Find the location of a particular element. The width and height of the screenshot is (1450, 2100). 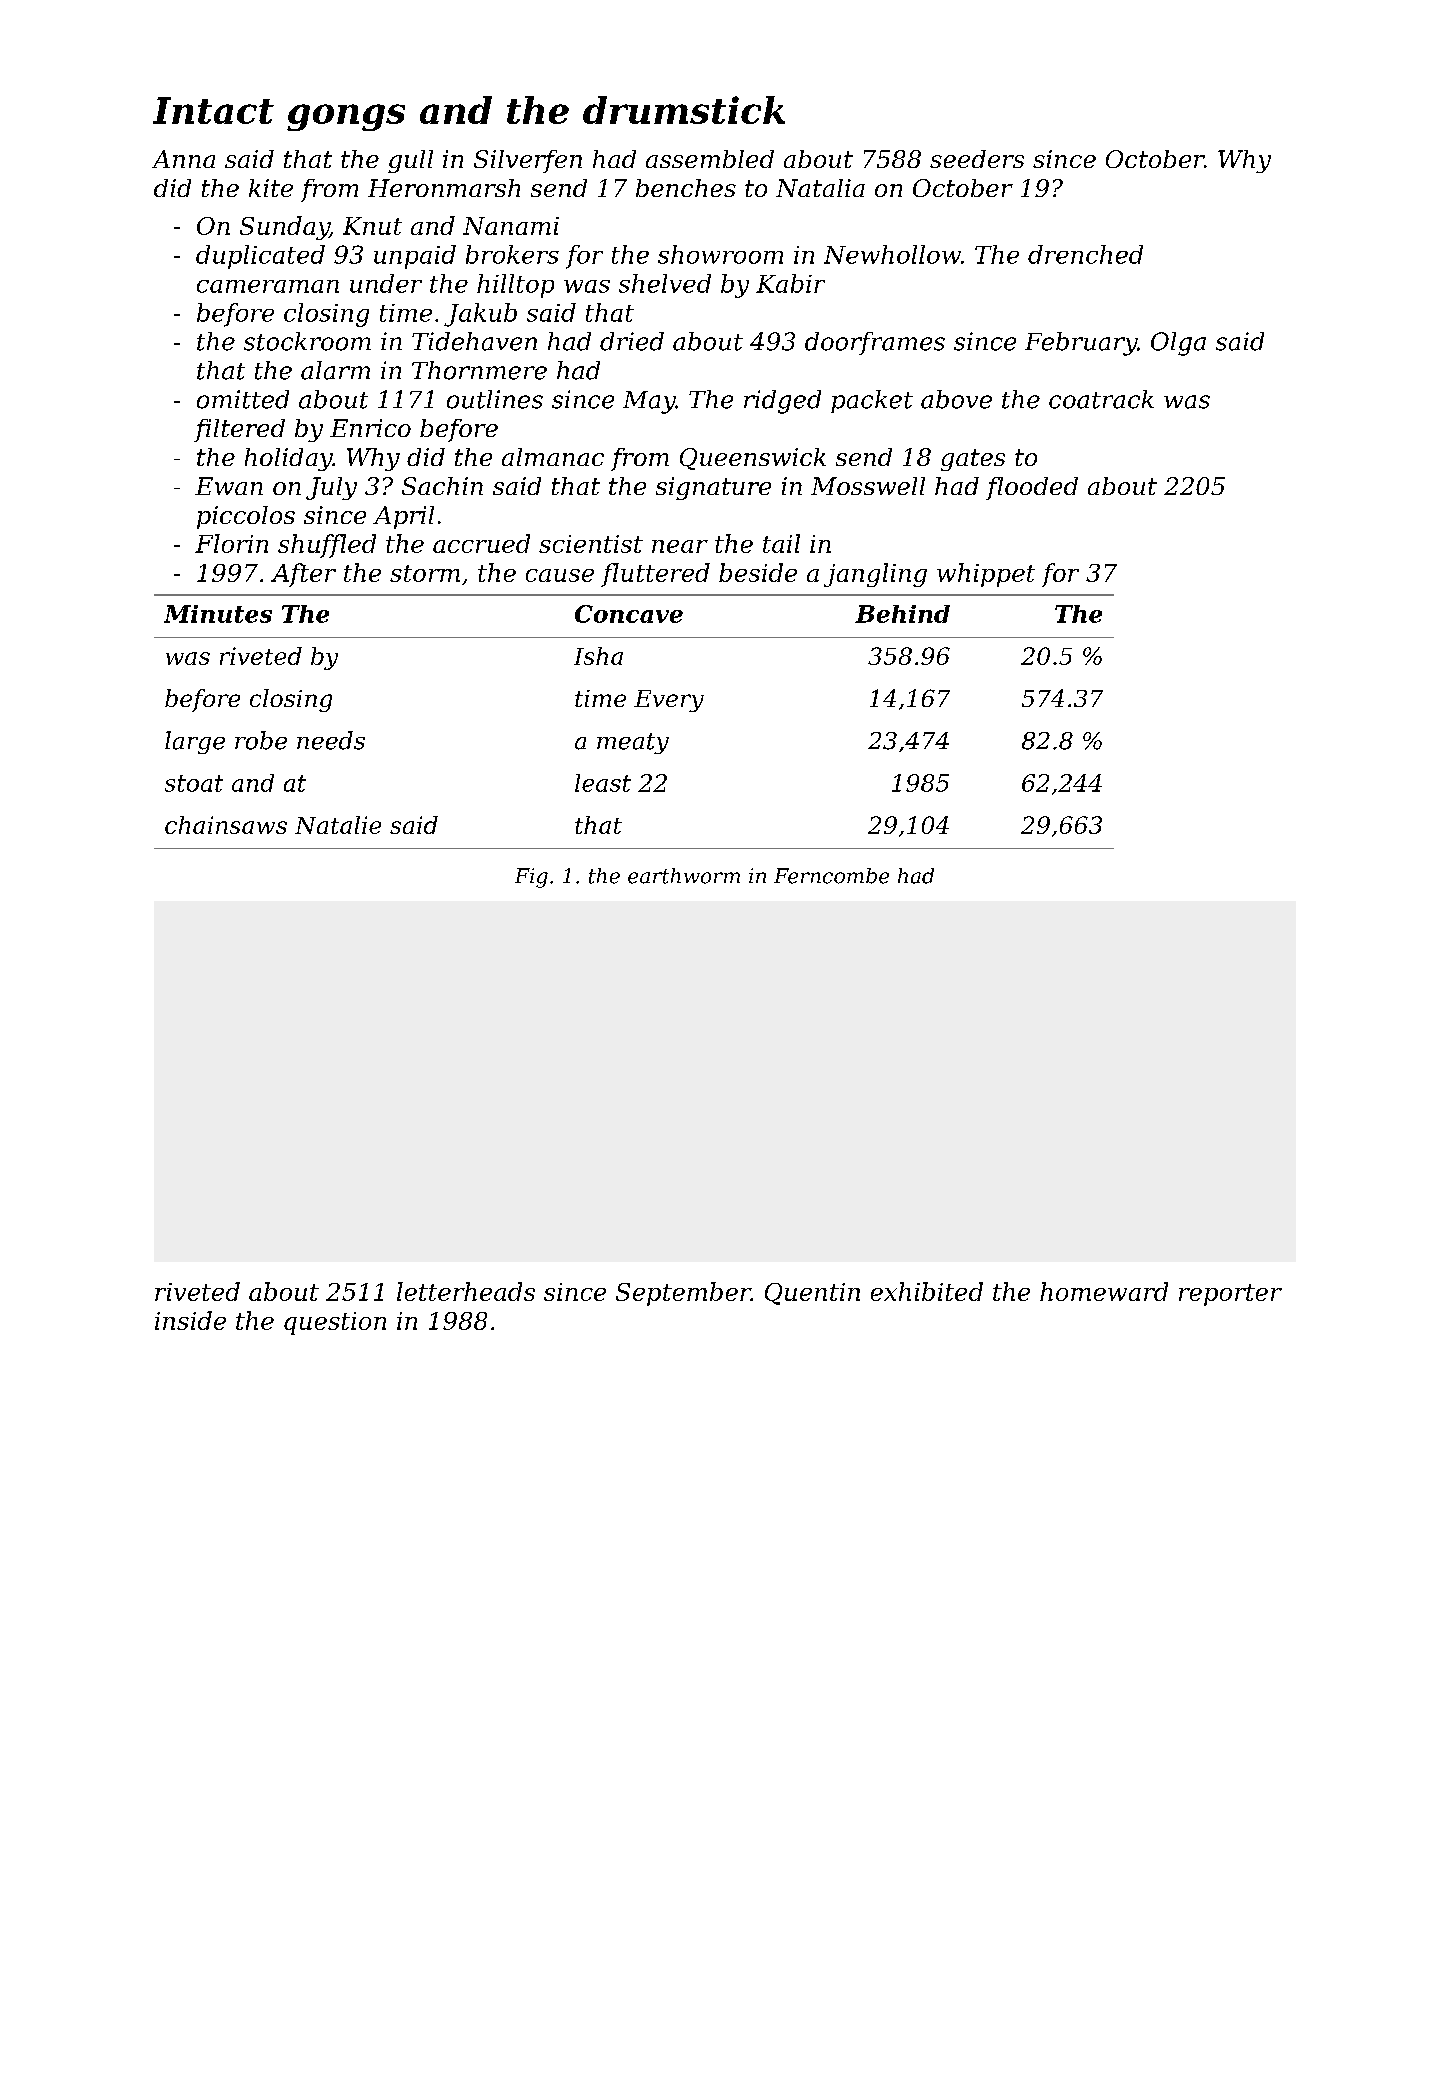

earthworm is located at coordinates (684, 876).
